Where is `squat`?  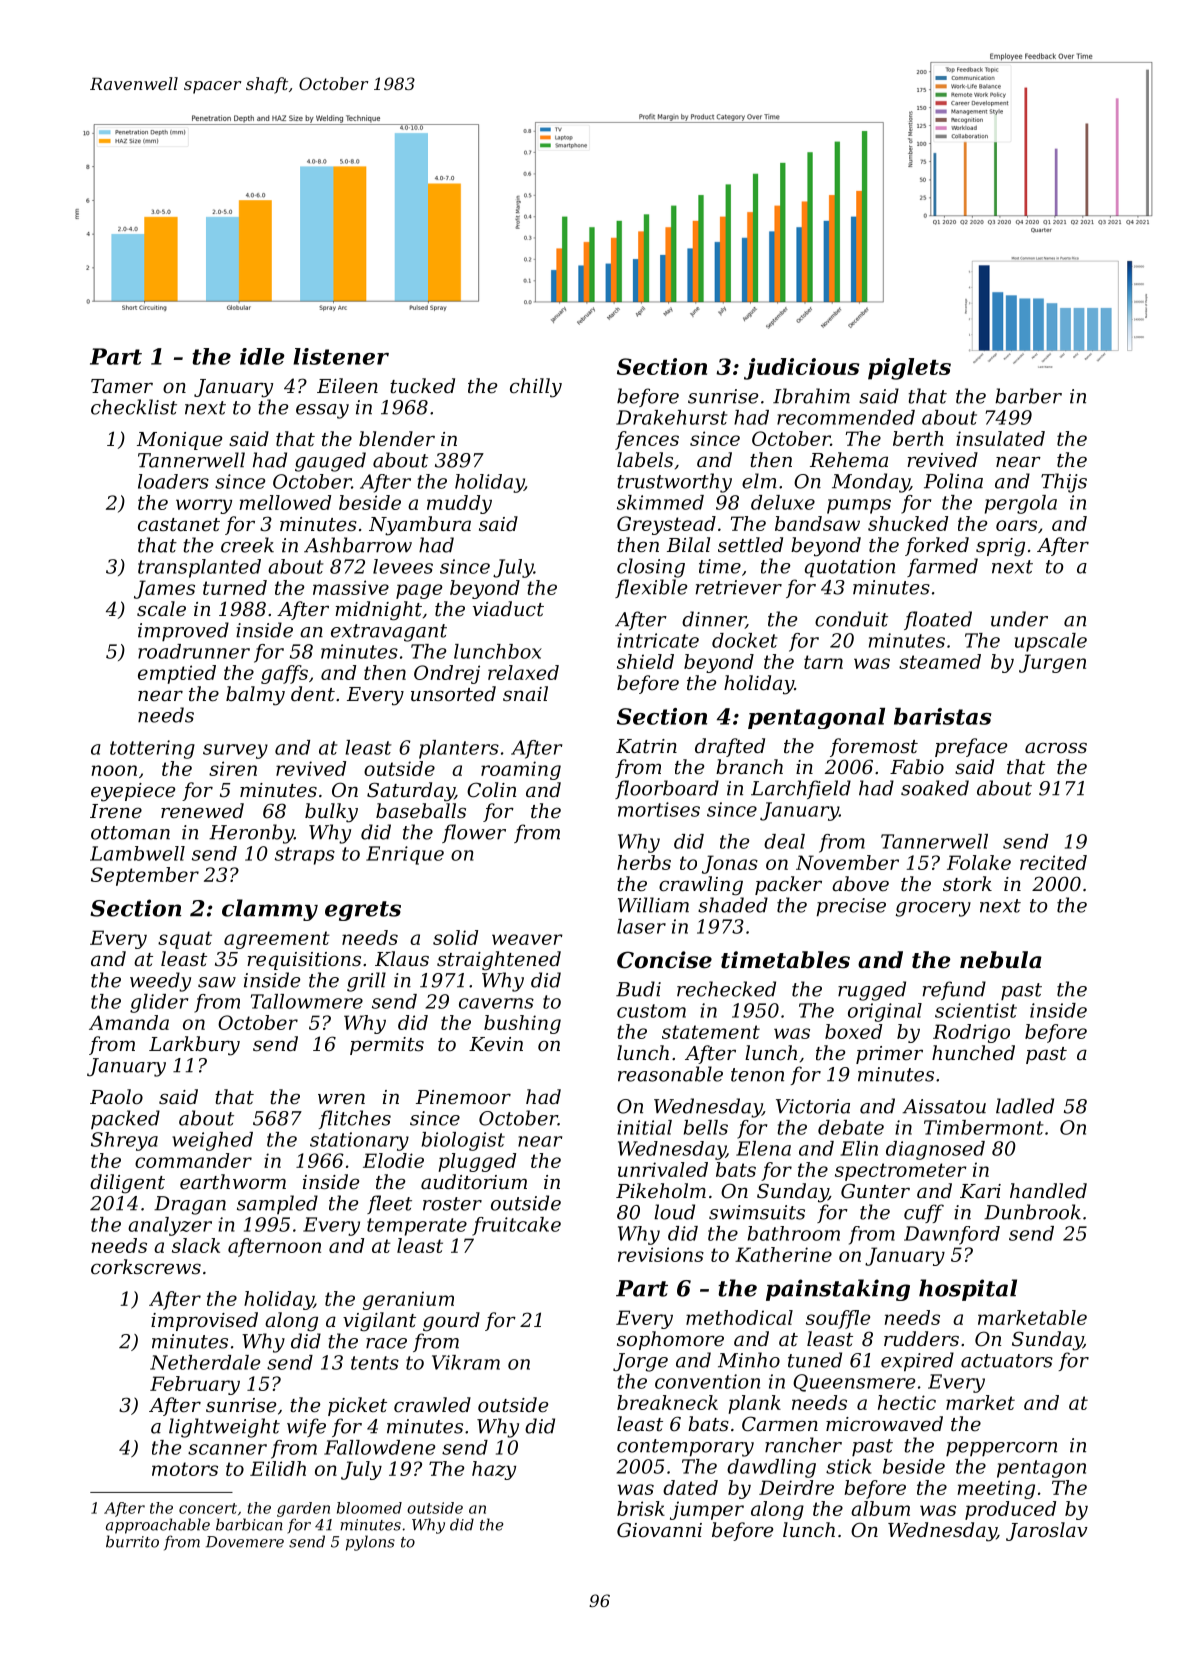
squat is located at coordinates (185, 940).
